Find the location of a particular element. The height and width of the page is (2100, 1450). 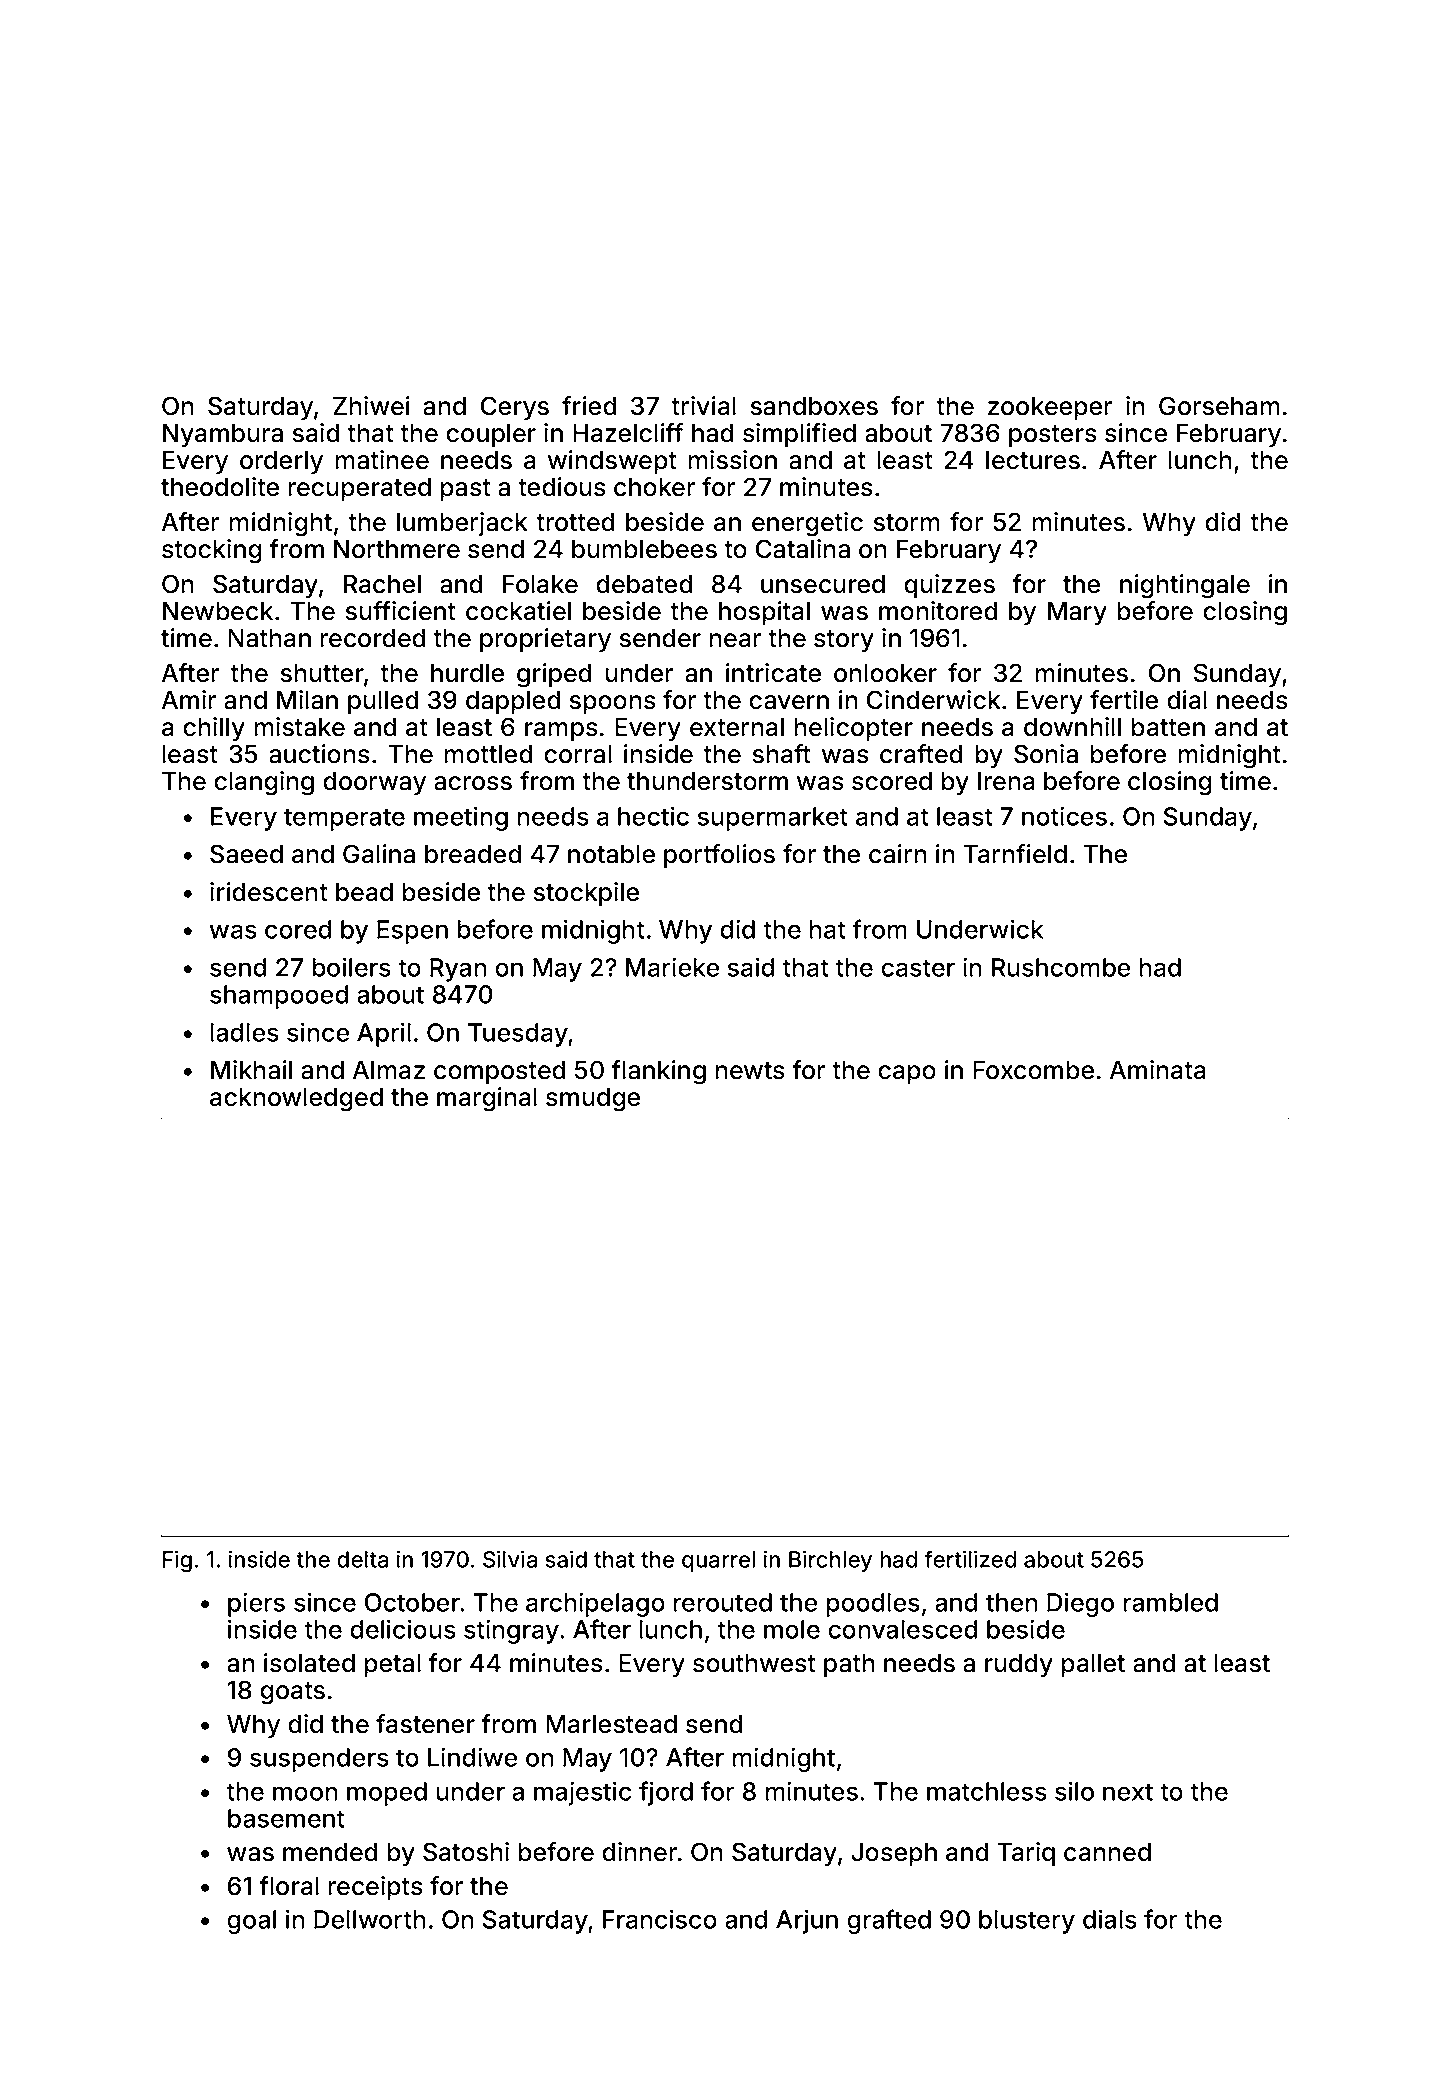

shampooed is located at coordinates (279, 997).
